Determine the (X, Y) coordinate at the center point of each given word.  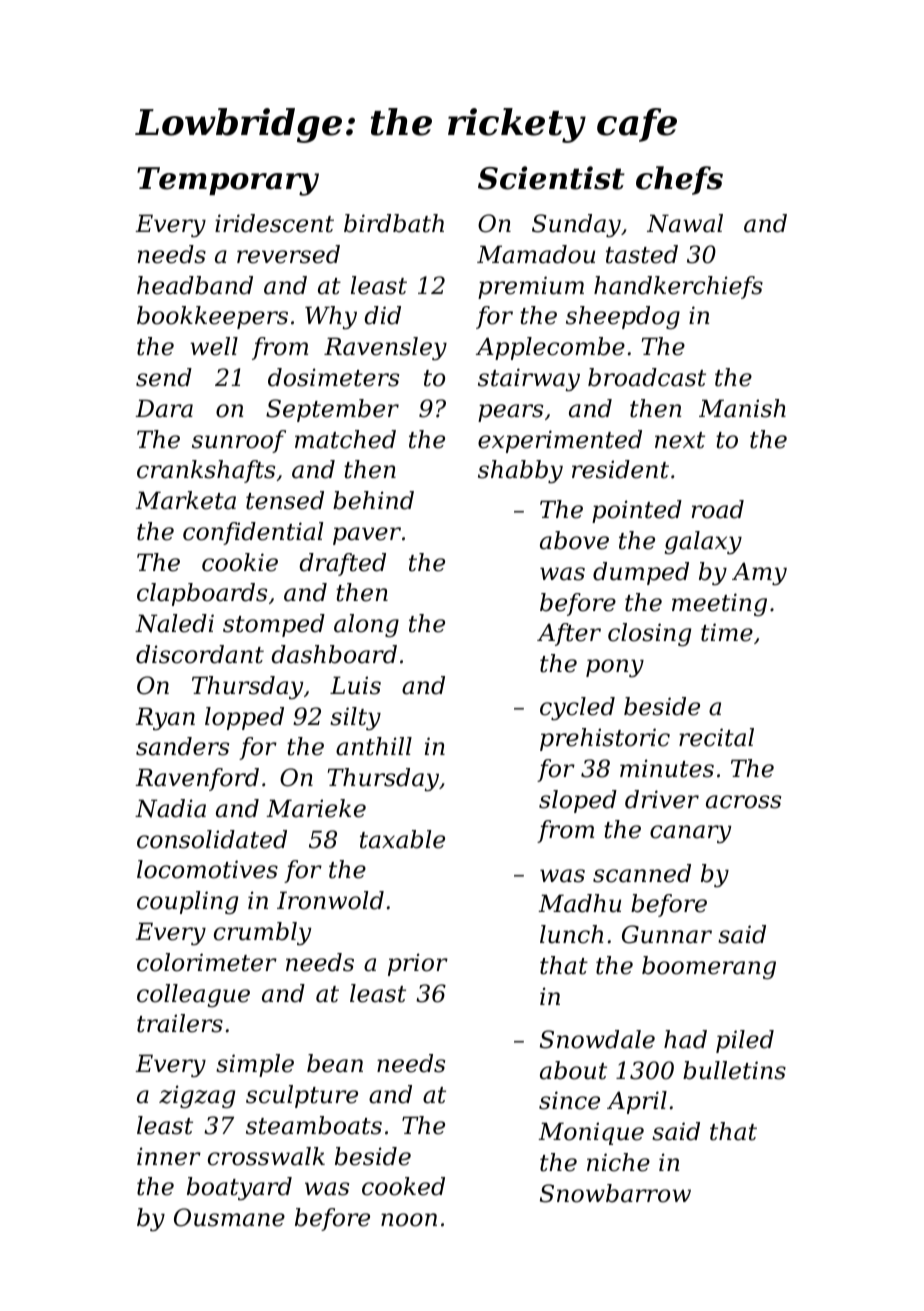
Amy (759, 573)
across (743, 802)
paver (367, 536)
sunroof (239, 441)
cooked (403, 1186)
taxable (402, 839)
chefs (679, 180)
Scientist (551, 178)
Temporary (228, 181)
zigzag (197, 1096)
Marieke (316, 808)
